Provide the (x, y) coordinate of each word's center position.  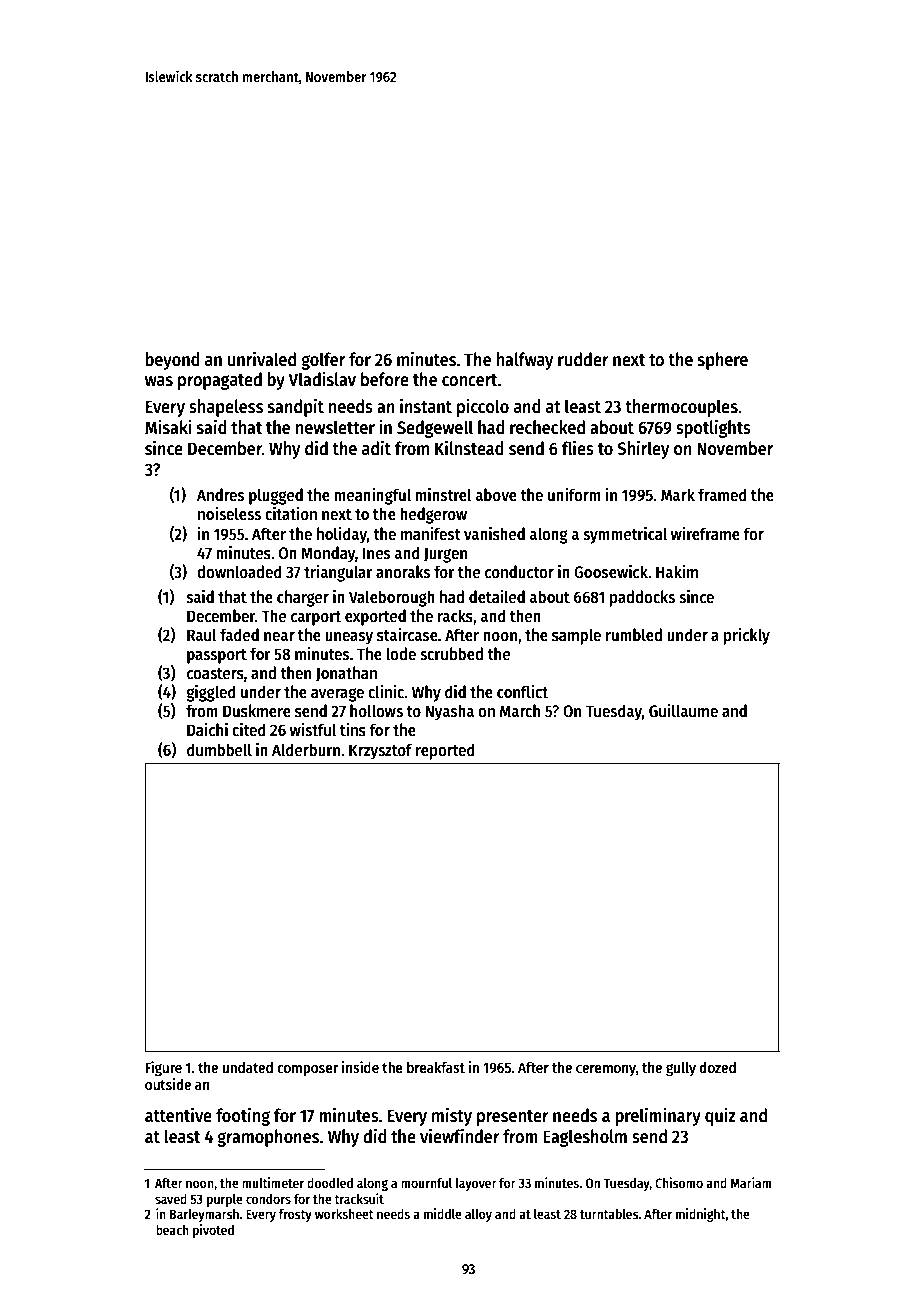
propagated (220, 381)
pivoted (213, 1231)
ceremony (606, 1070)
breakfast (436, 1067)
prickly (747, 636)
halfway (525, 361)
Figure (163, 1069)
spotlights (713, 428)
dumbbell (219, 750)
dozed (717, 1067)
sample (576, 636)
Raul (202, 635)
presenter (513, 1118)
